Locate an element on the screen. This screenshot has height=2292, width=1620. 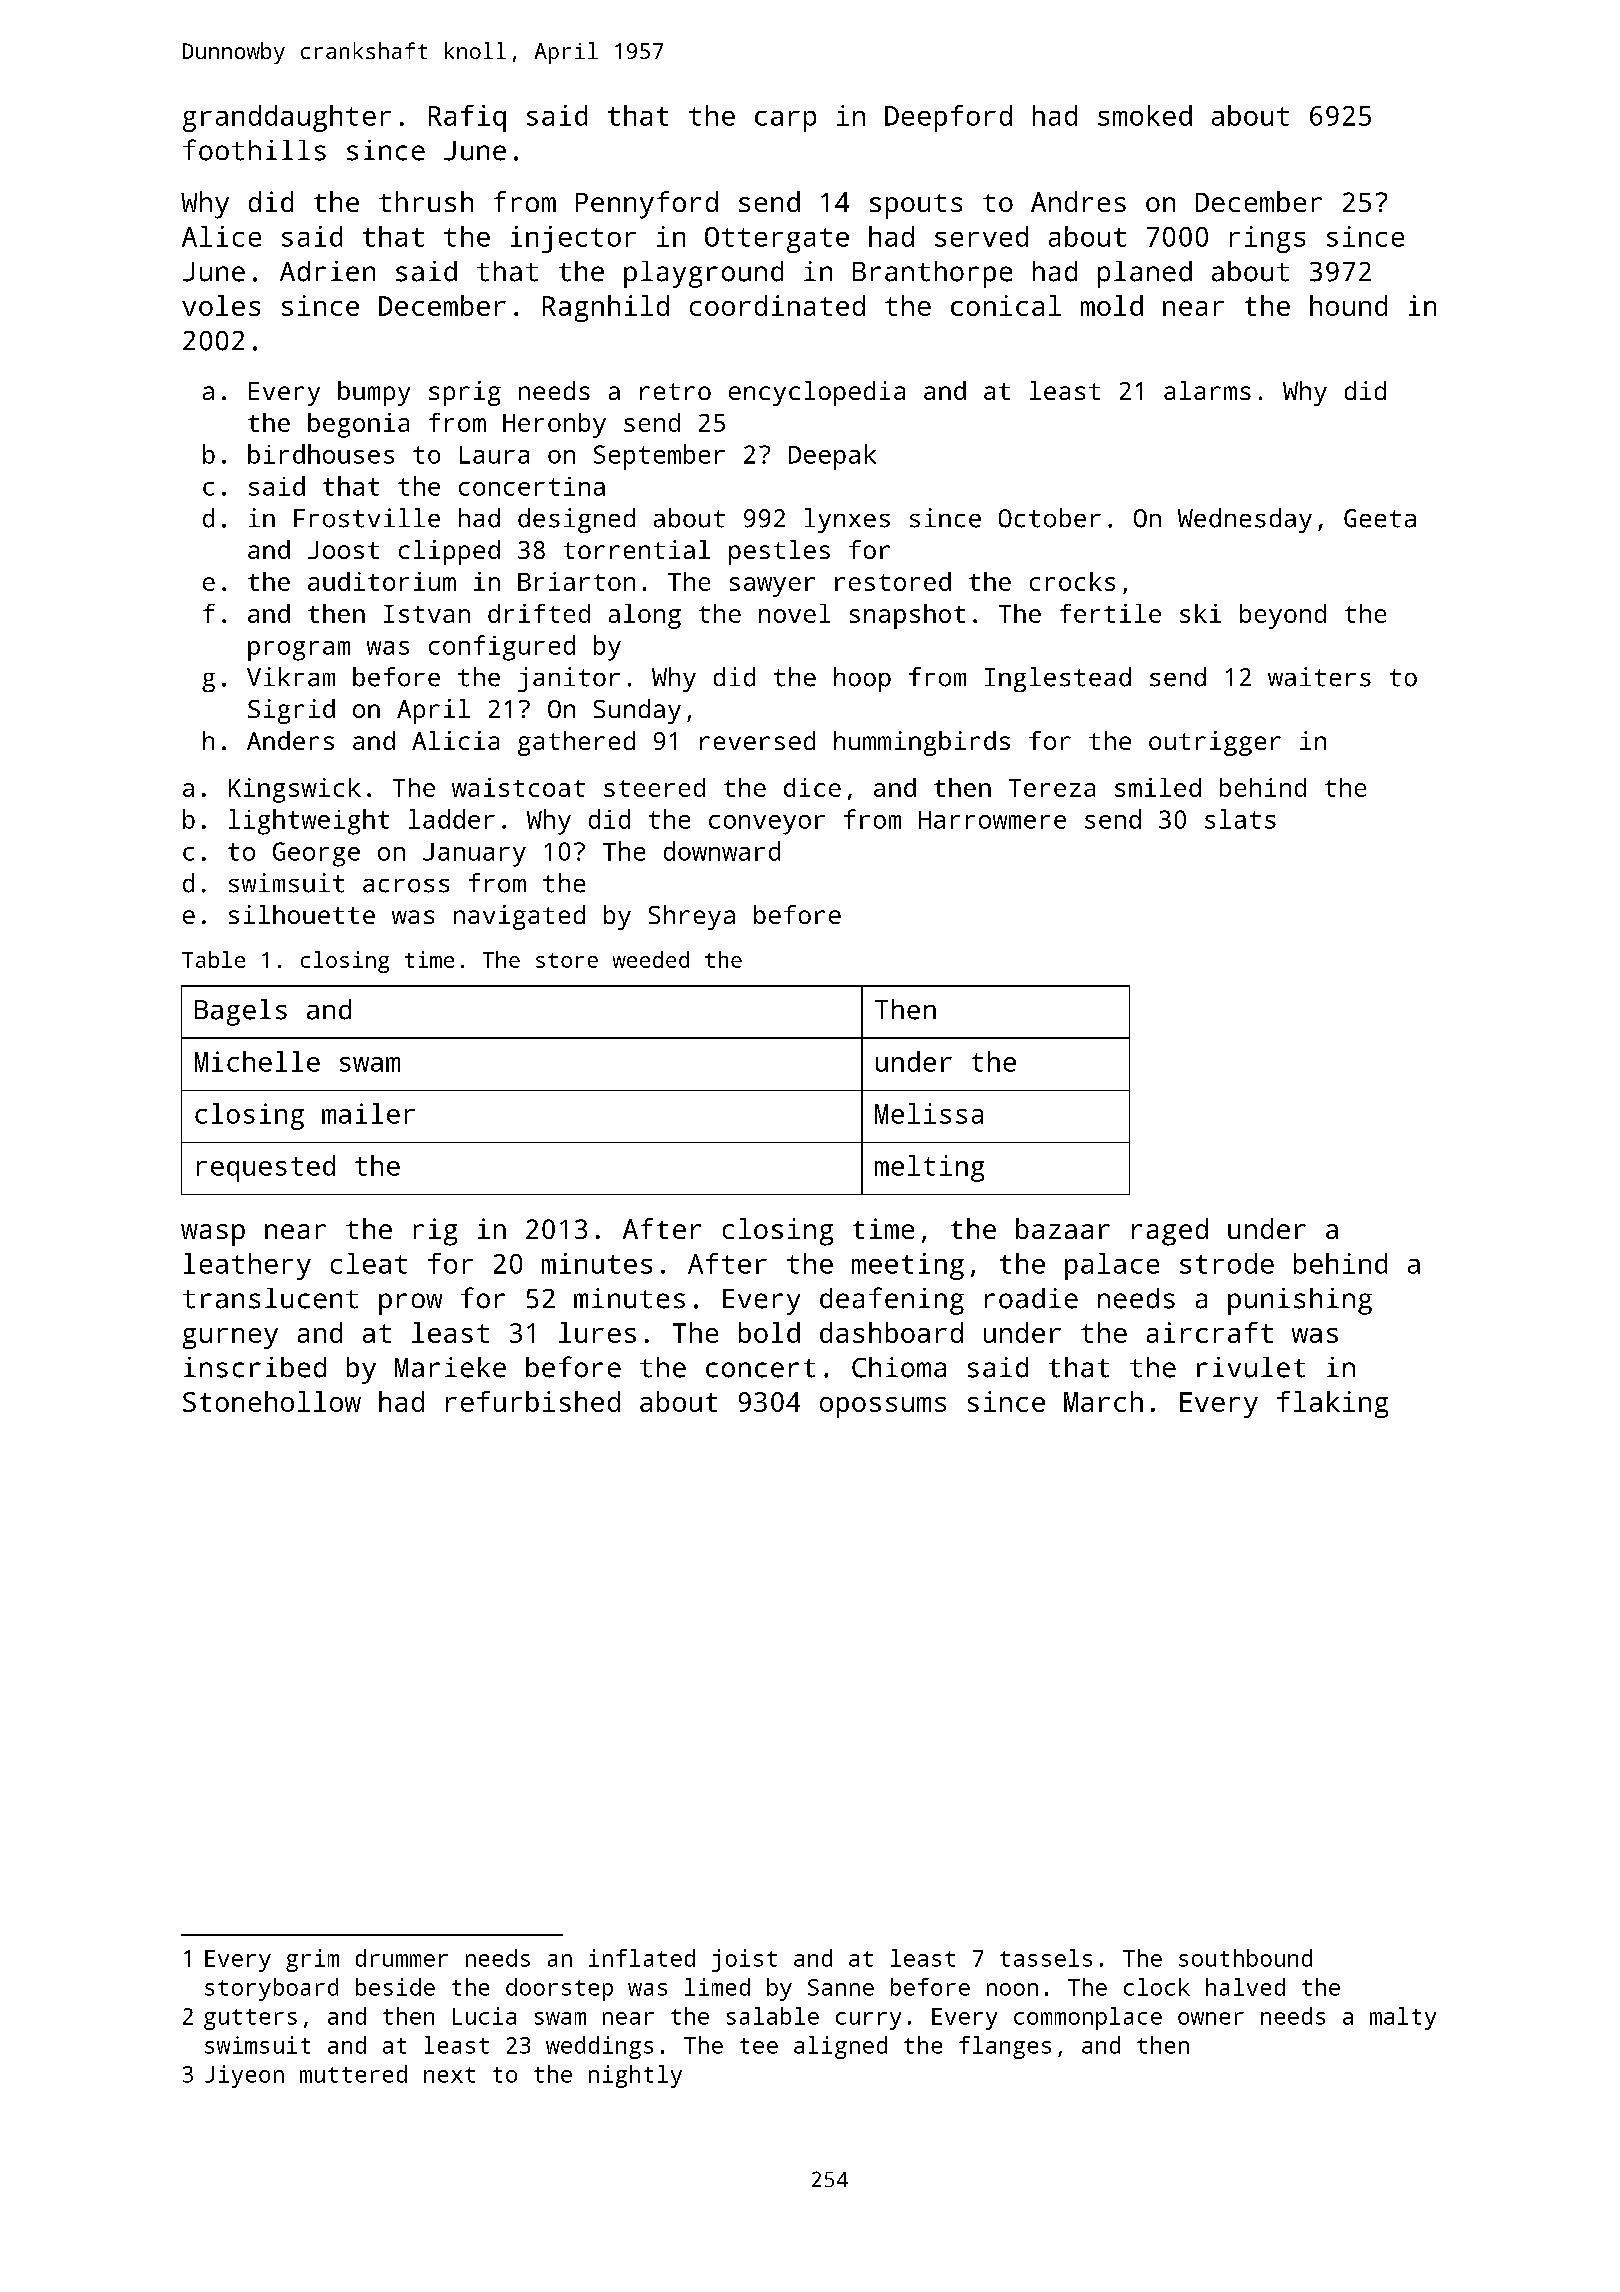
flaking is located at coordinates (1332, 1404).
